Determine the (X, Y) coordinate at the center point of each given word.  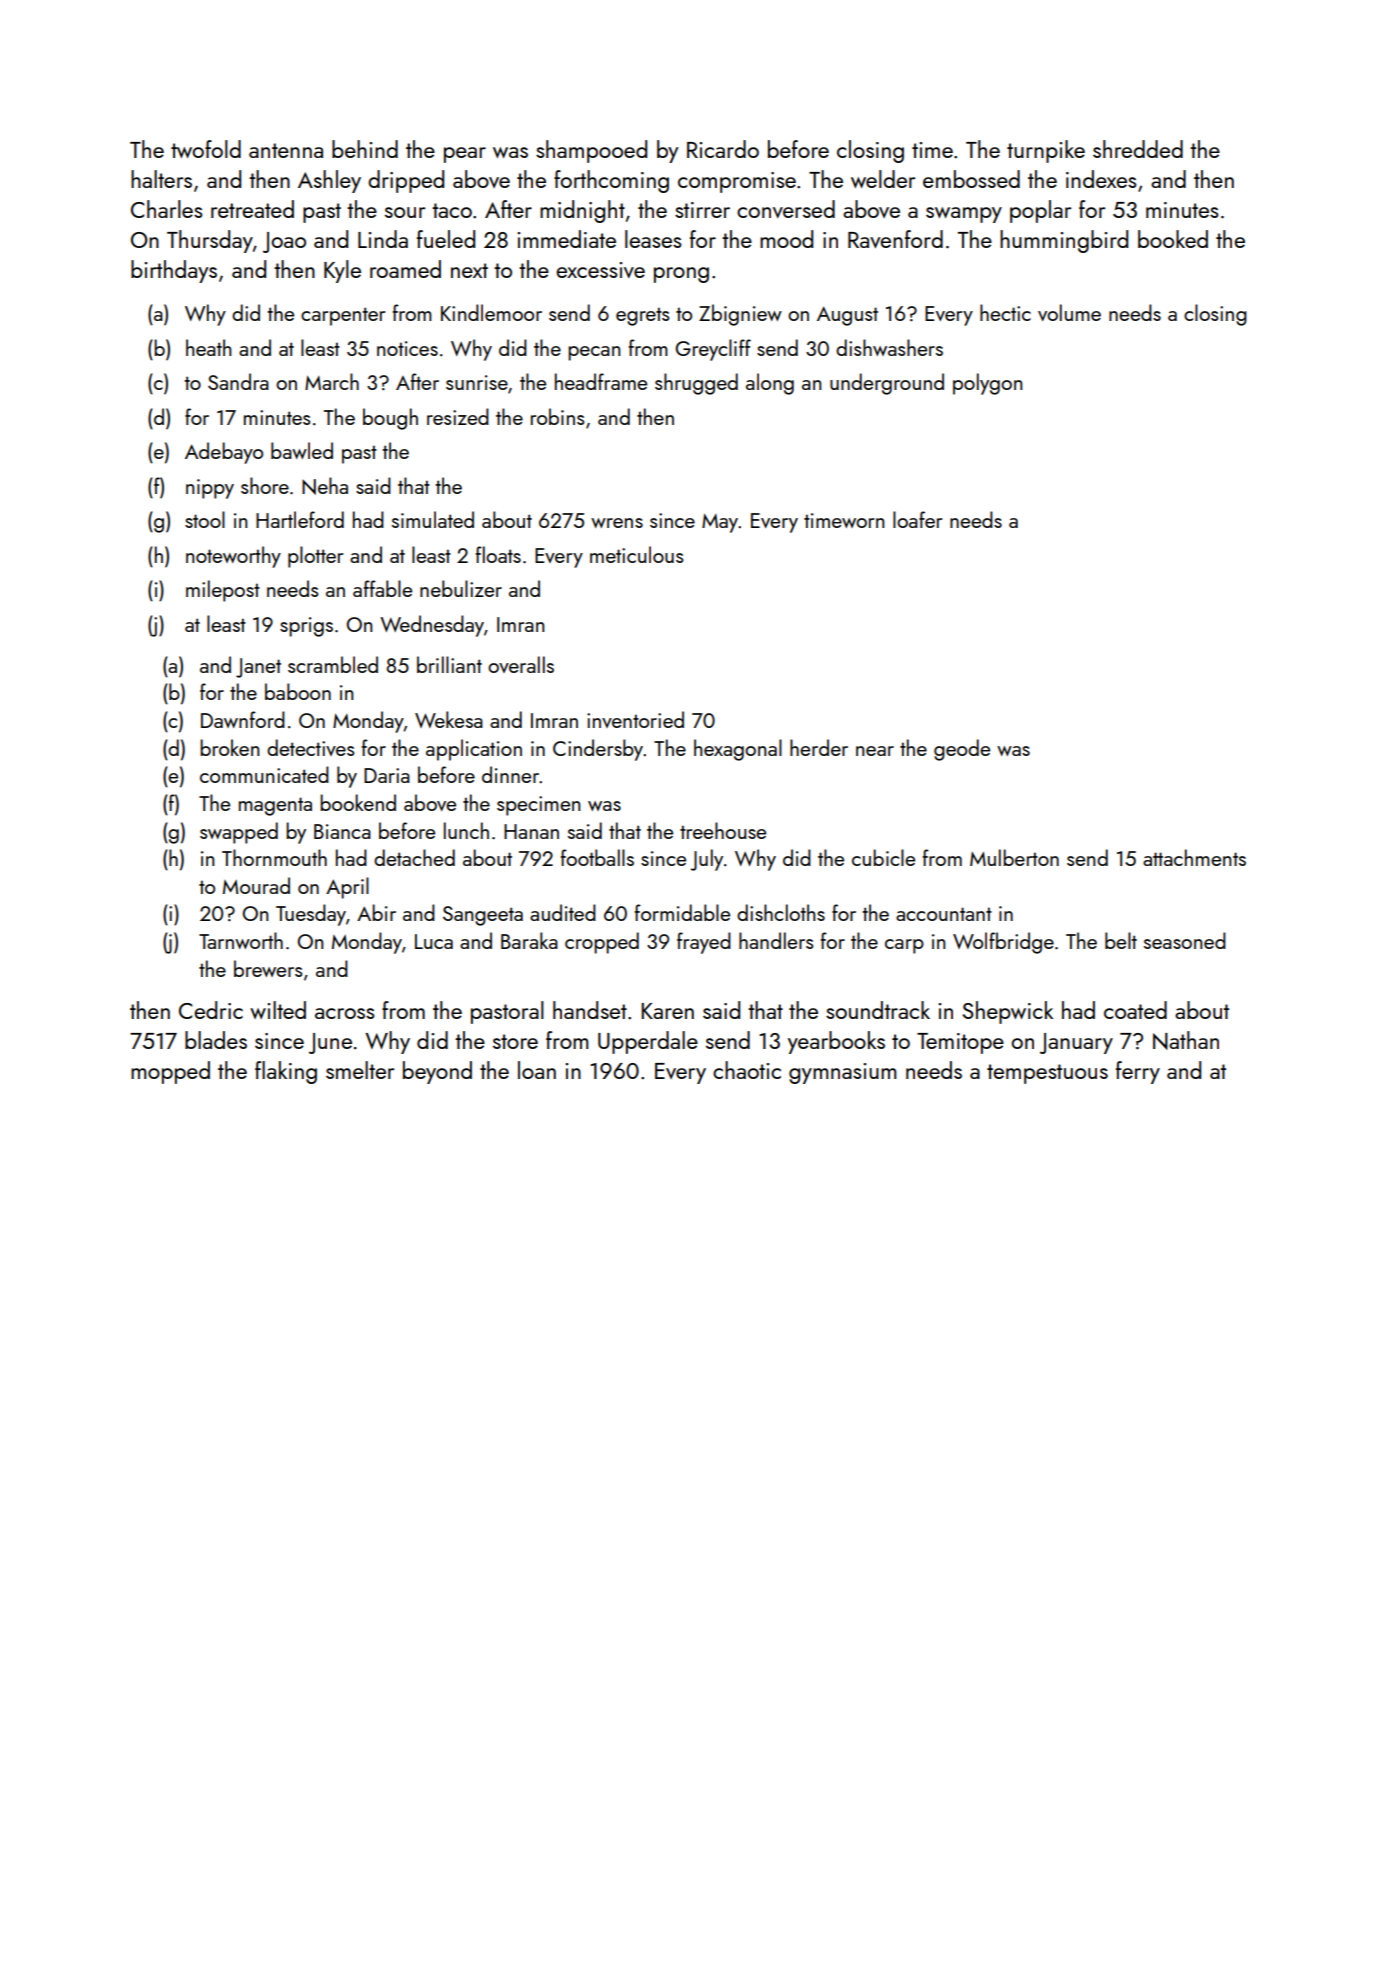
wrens (617, 523)
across (345, 1013)
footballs (597, 857)
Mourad (256, 885)
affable (382, 588)
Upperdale (648, 1042)
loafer (917, 519)
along (770, 384)
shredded (1138, 149)
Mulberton (1014, 857)
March (332, 381)
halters (161, 179)
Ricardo (723, 149)
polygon (987, 384)
